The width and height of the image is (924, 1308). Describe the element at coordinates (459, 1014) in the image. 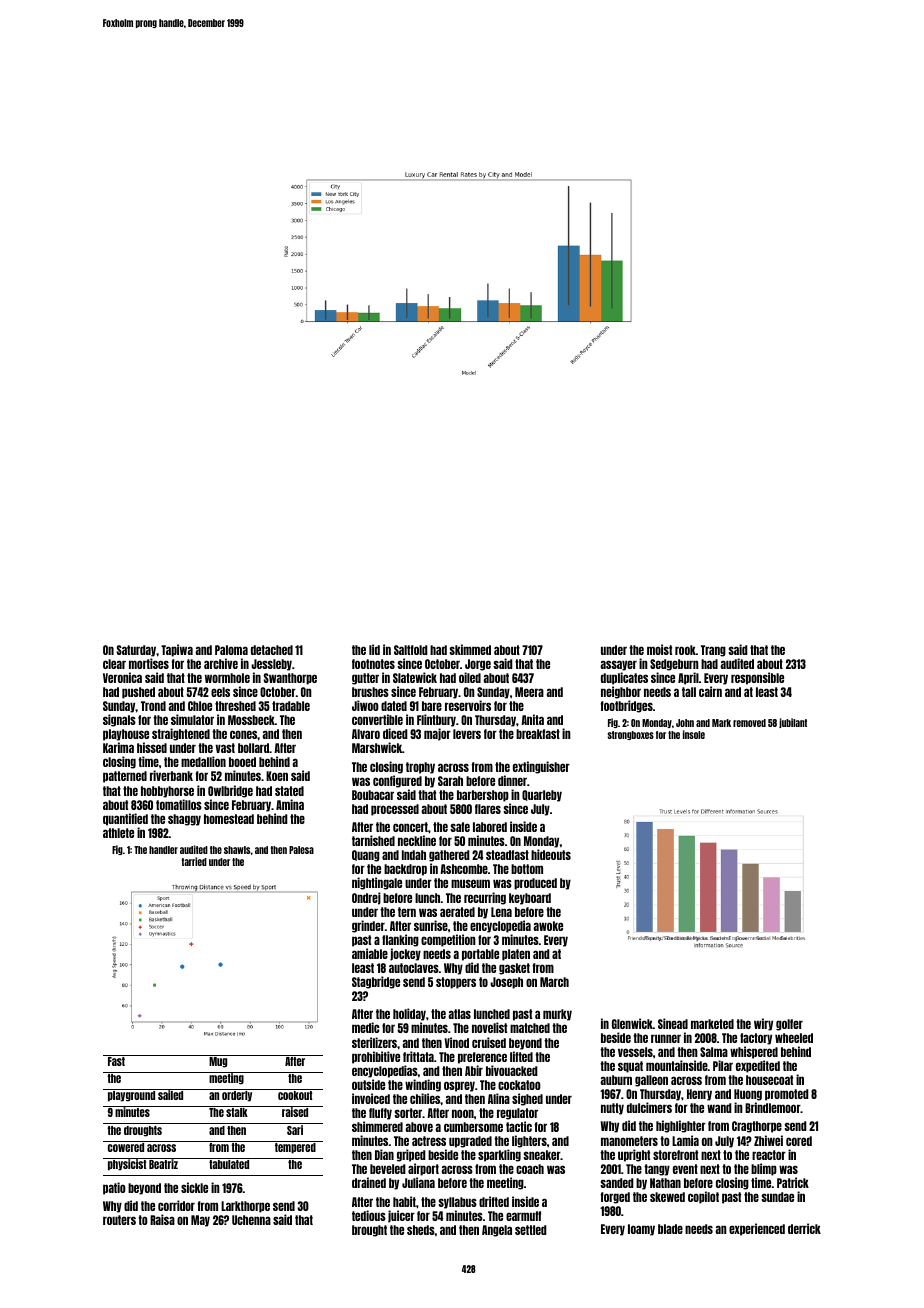

I see `atlas` at that location.
